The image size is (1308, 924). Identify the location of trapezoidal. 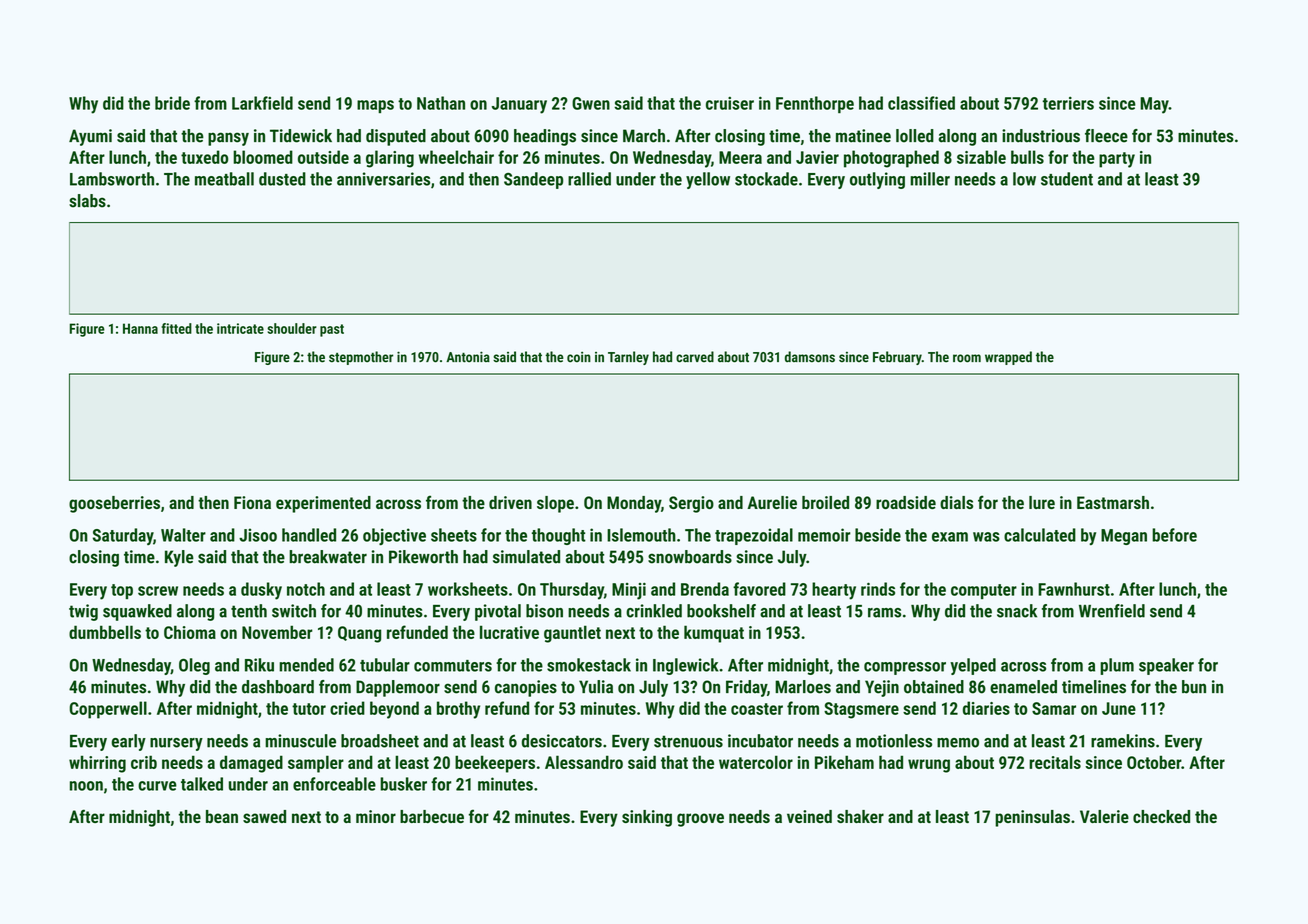
(754, 536).
